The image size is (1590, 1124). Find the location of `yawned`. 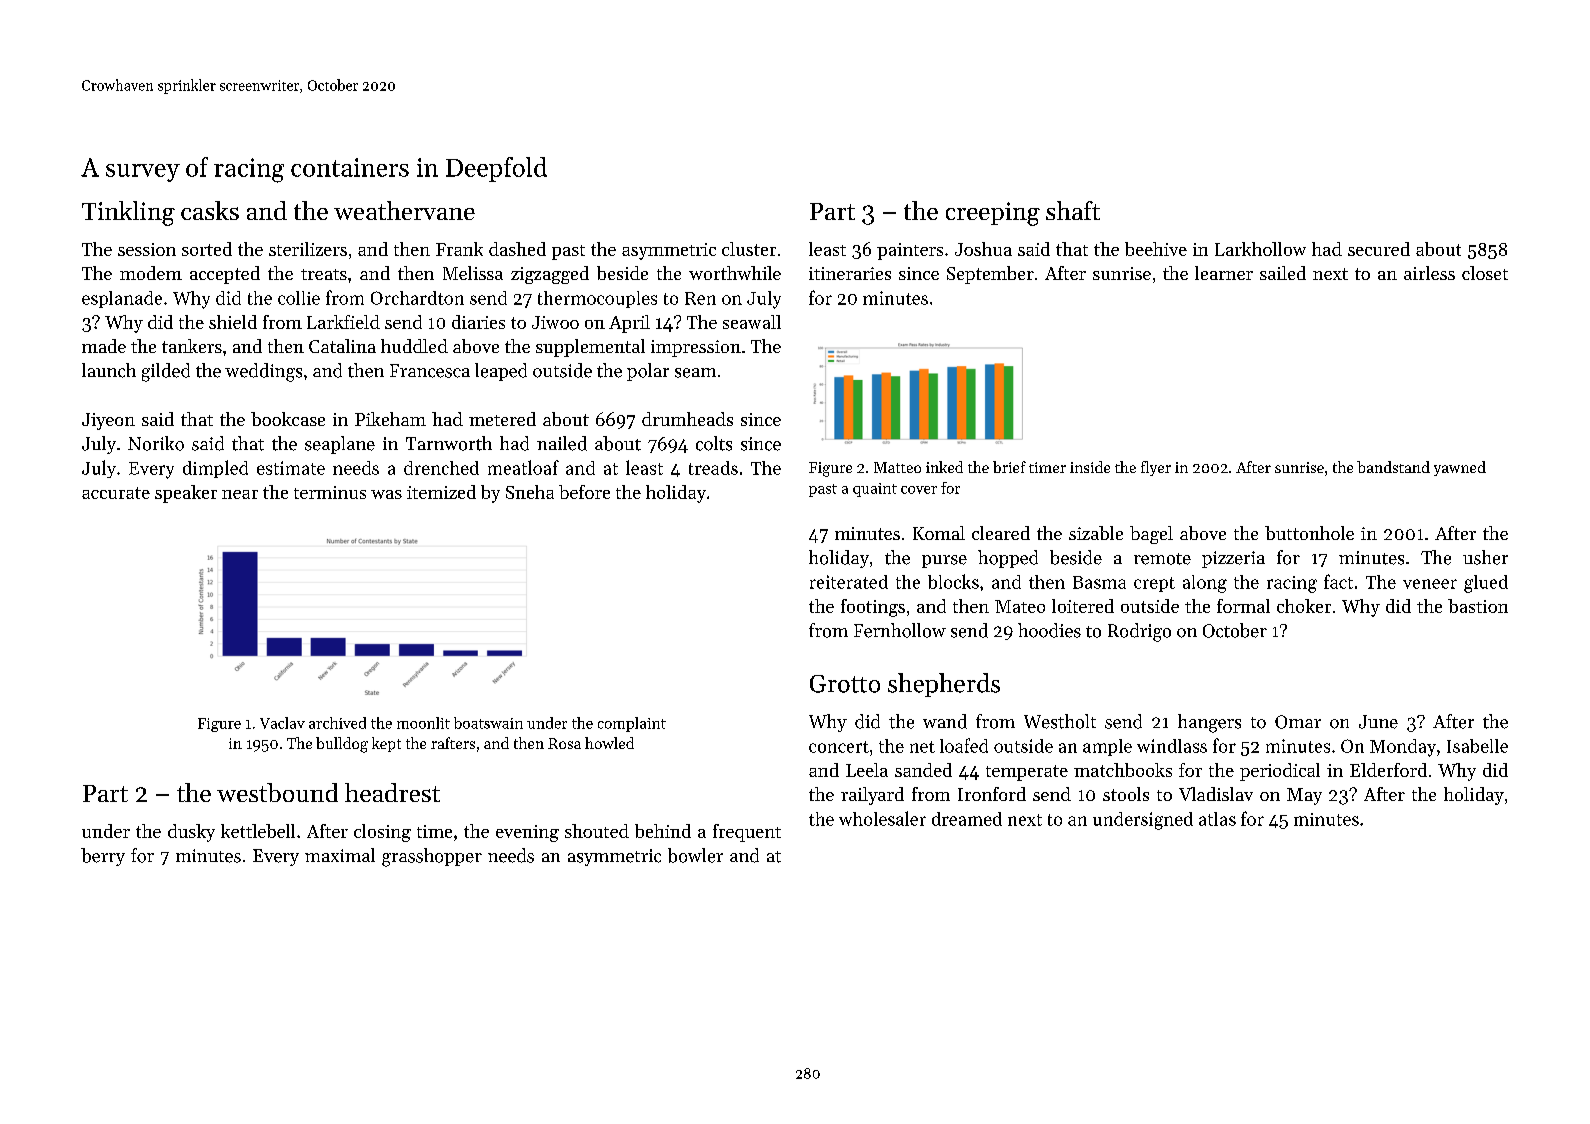

yawned is located at coordinates (1460, 468).
